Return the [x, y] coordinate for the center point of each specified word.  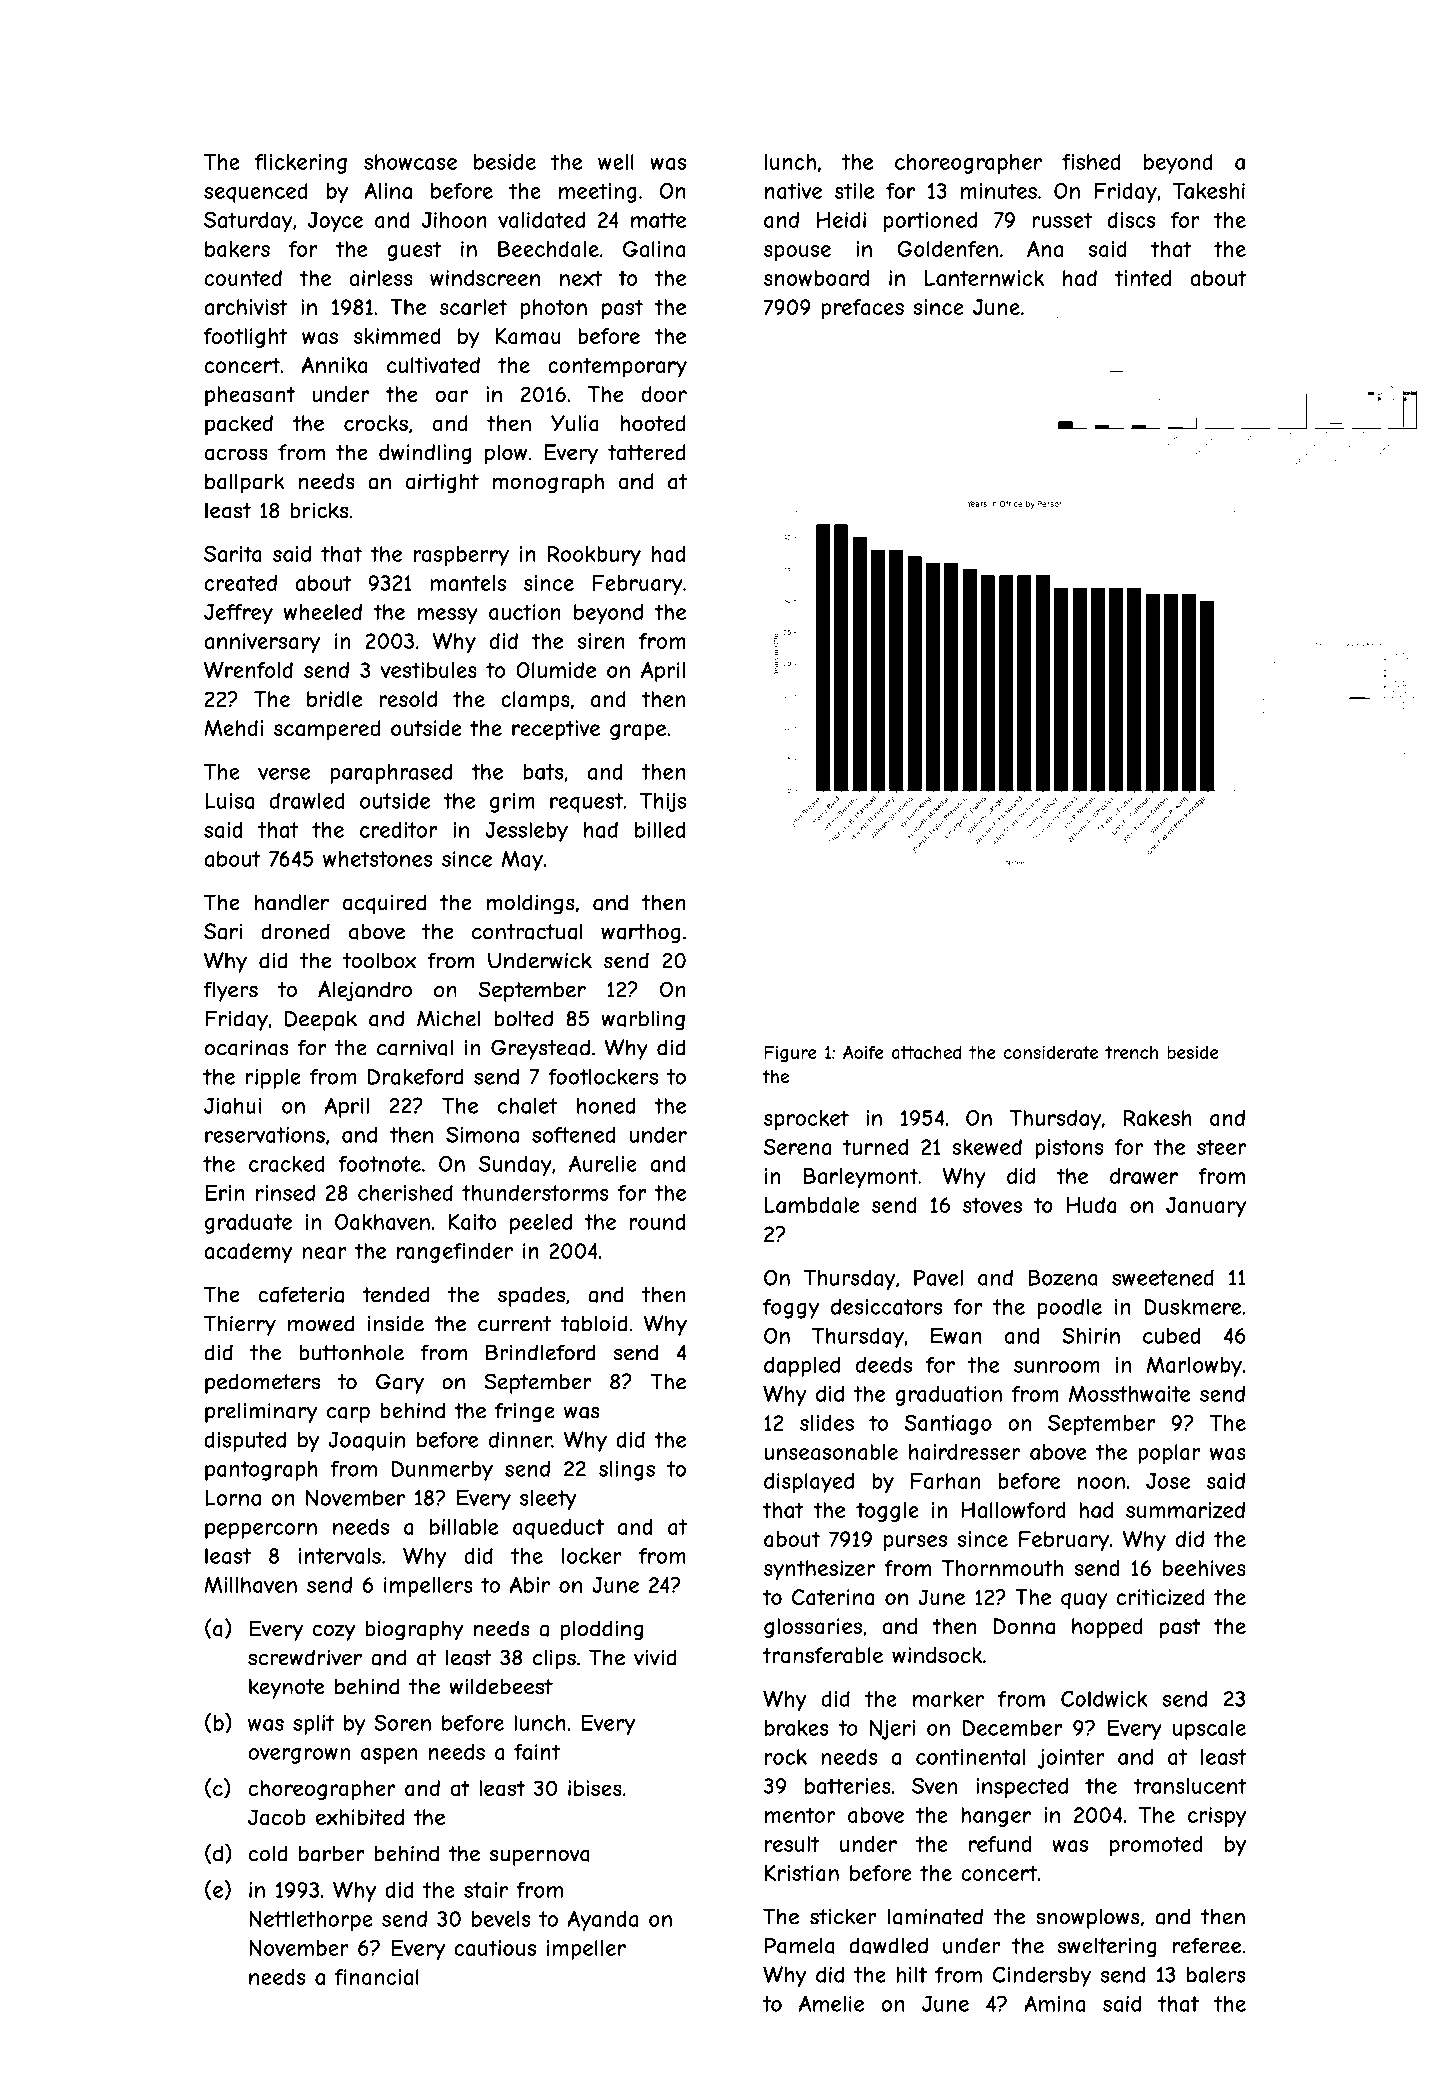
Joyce [335, 222]
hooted [653, 423]
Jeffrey [238, 614]
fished [1091, 161]
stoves [992, 1205]
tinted [1143, 278]
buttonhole [351, 1352]
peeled [541, 1224]
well [616, 162]
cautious [495, 1948]
